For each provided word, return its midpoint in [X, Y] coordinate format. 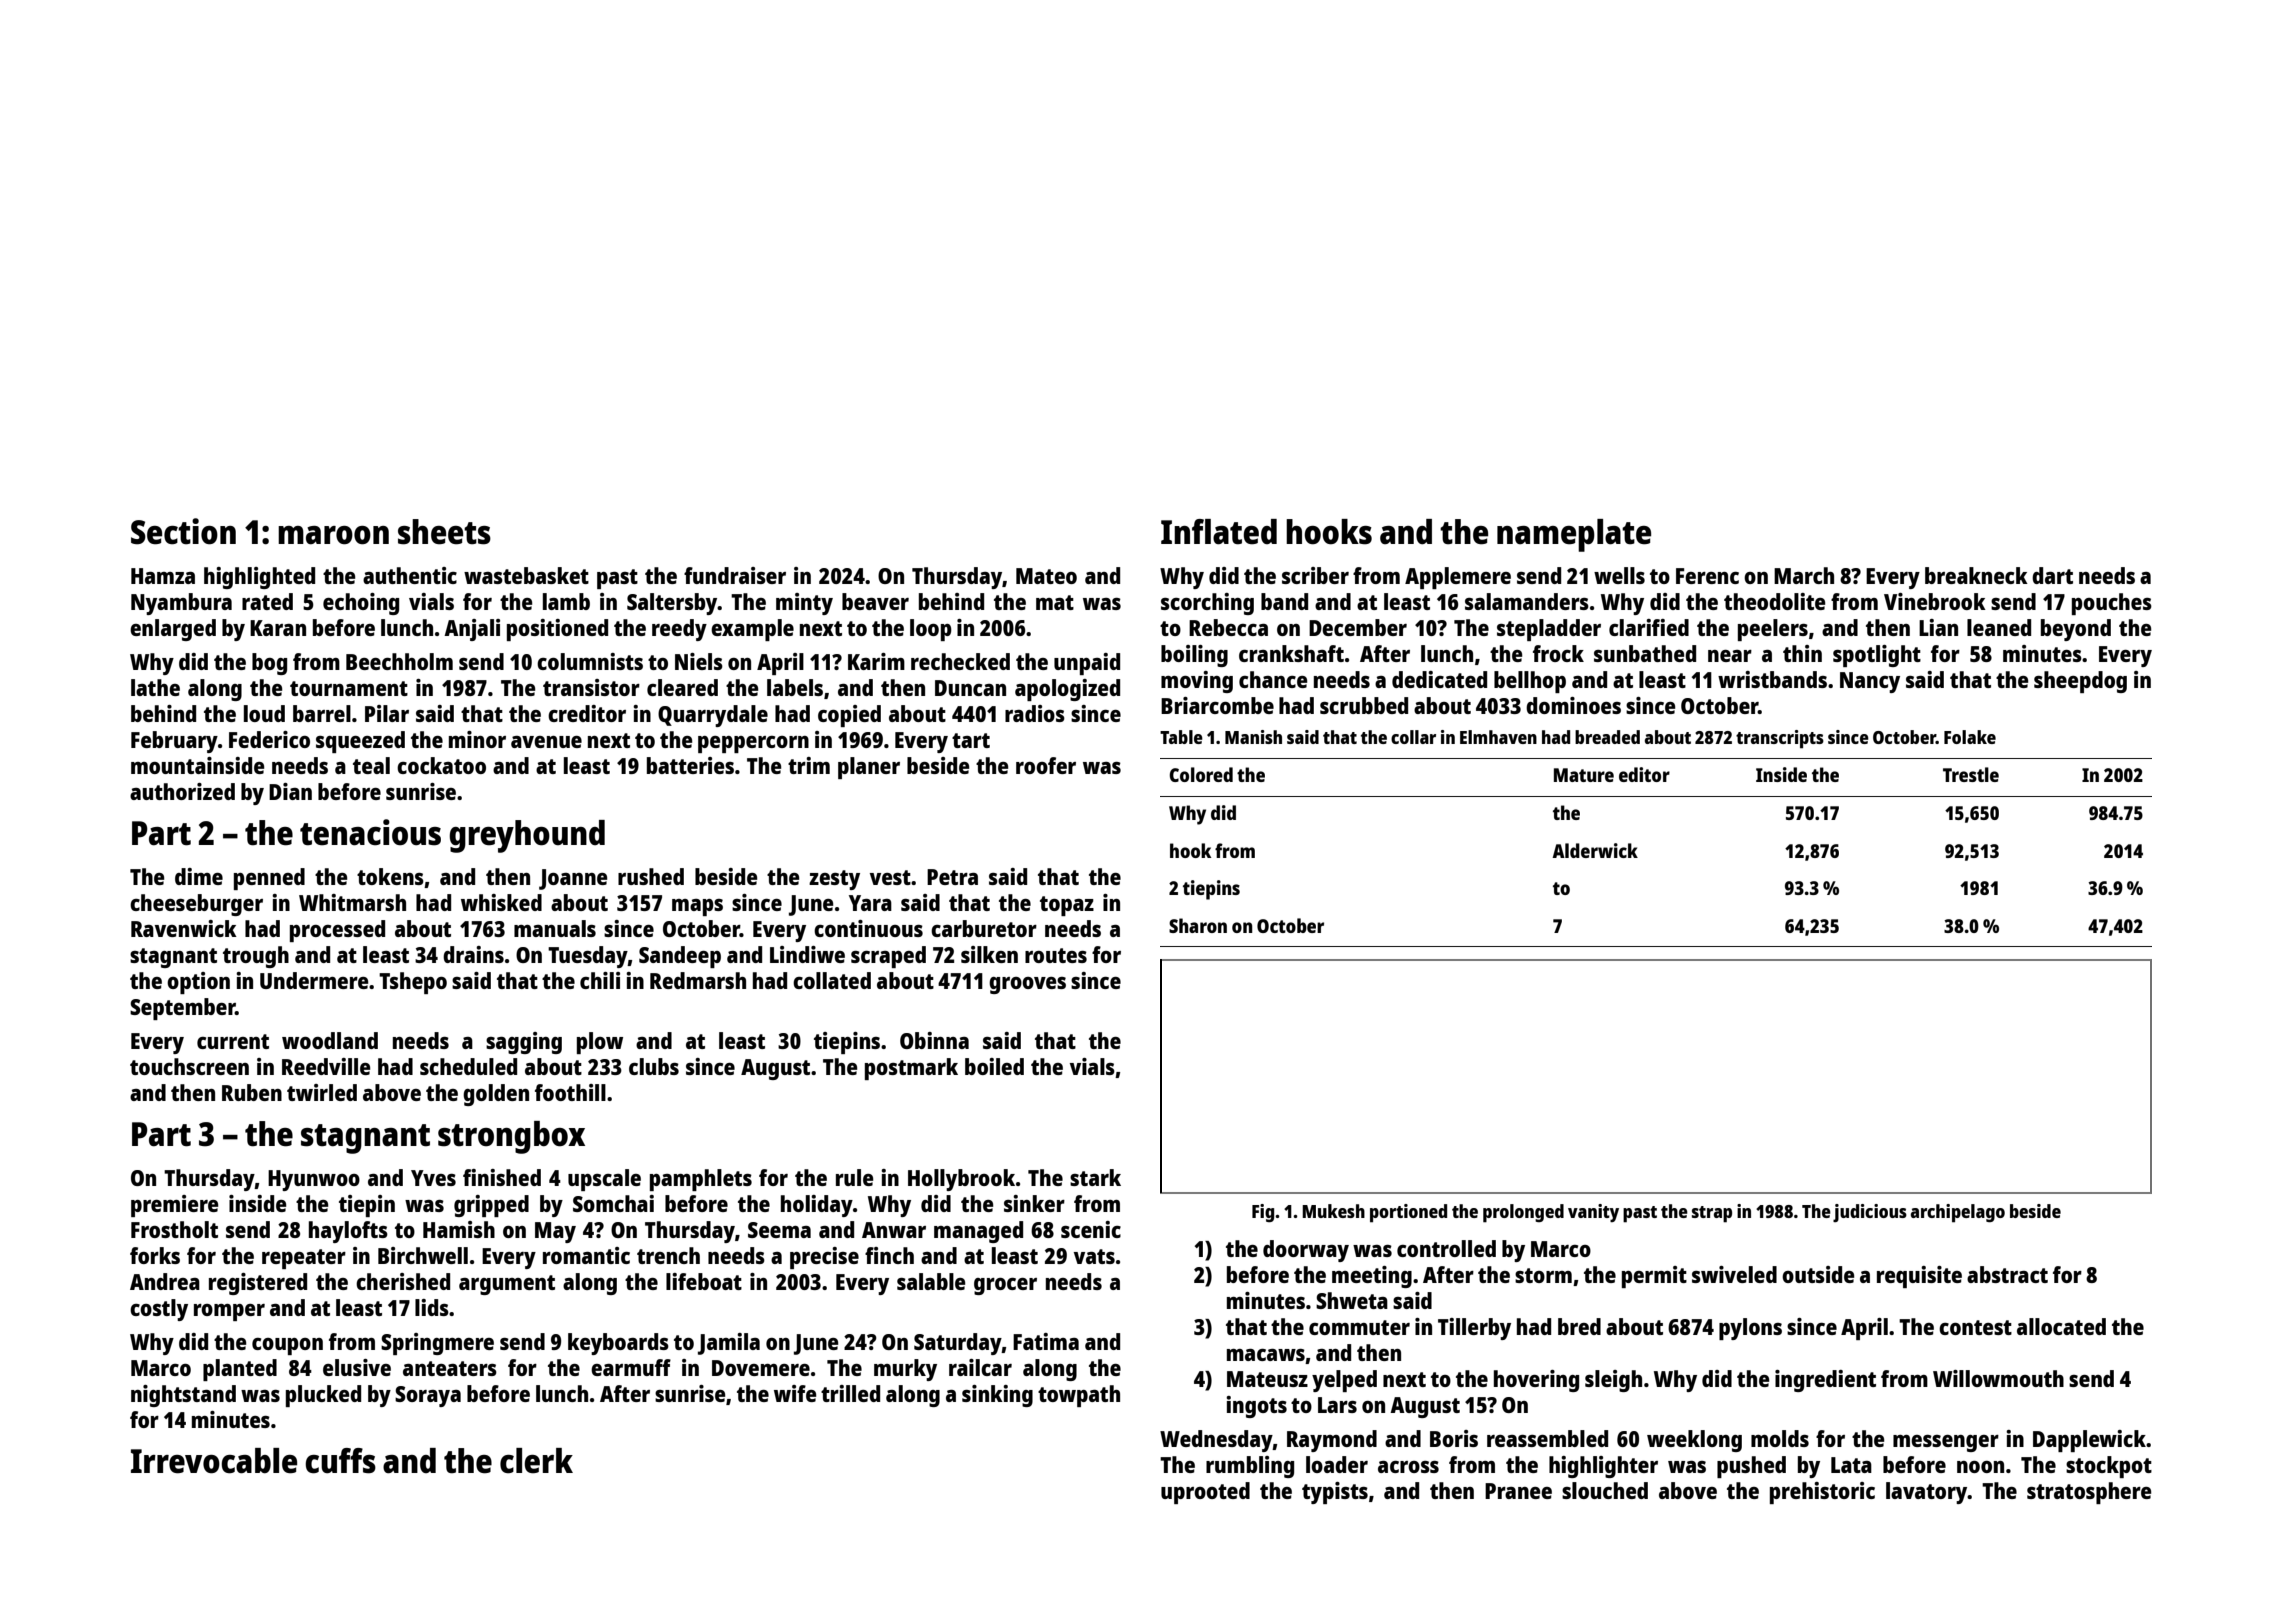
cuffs [340, 1461]
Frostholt [174, 1229]
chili [600, 980]
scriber [1315, 575]
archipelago [1958, 1213]
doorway [1306, 1251]
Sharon [1198, 925]
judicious [1870, 1213]
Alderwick [1595, 850]
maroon [333, 535]
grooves [1027, 985]
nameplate [1574, 535]
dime [199, 876]
